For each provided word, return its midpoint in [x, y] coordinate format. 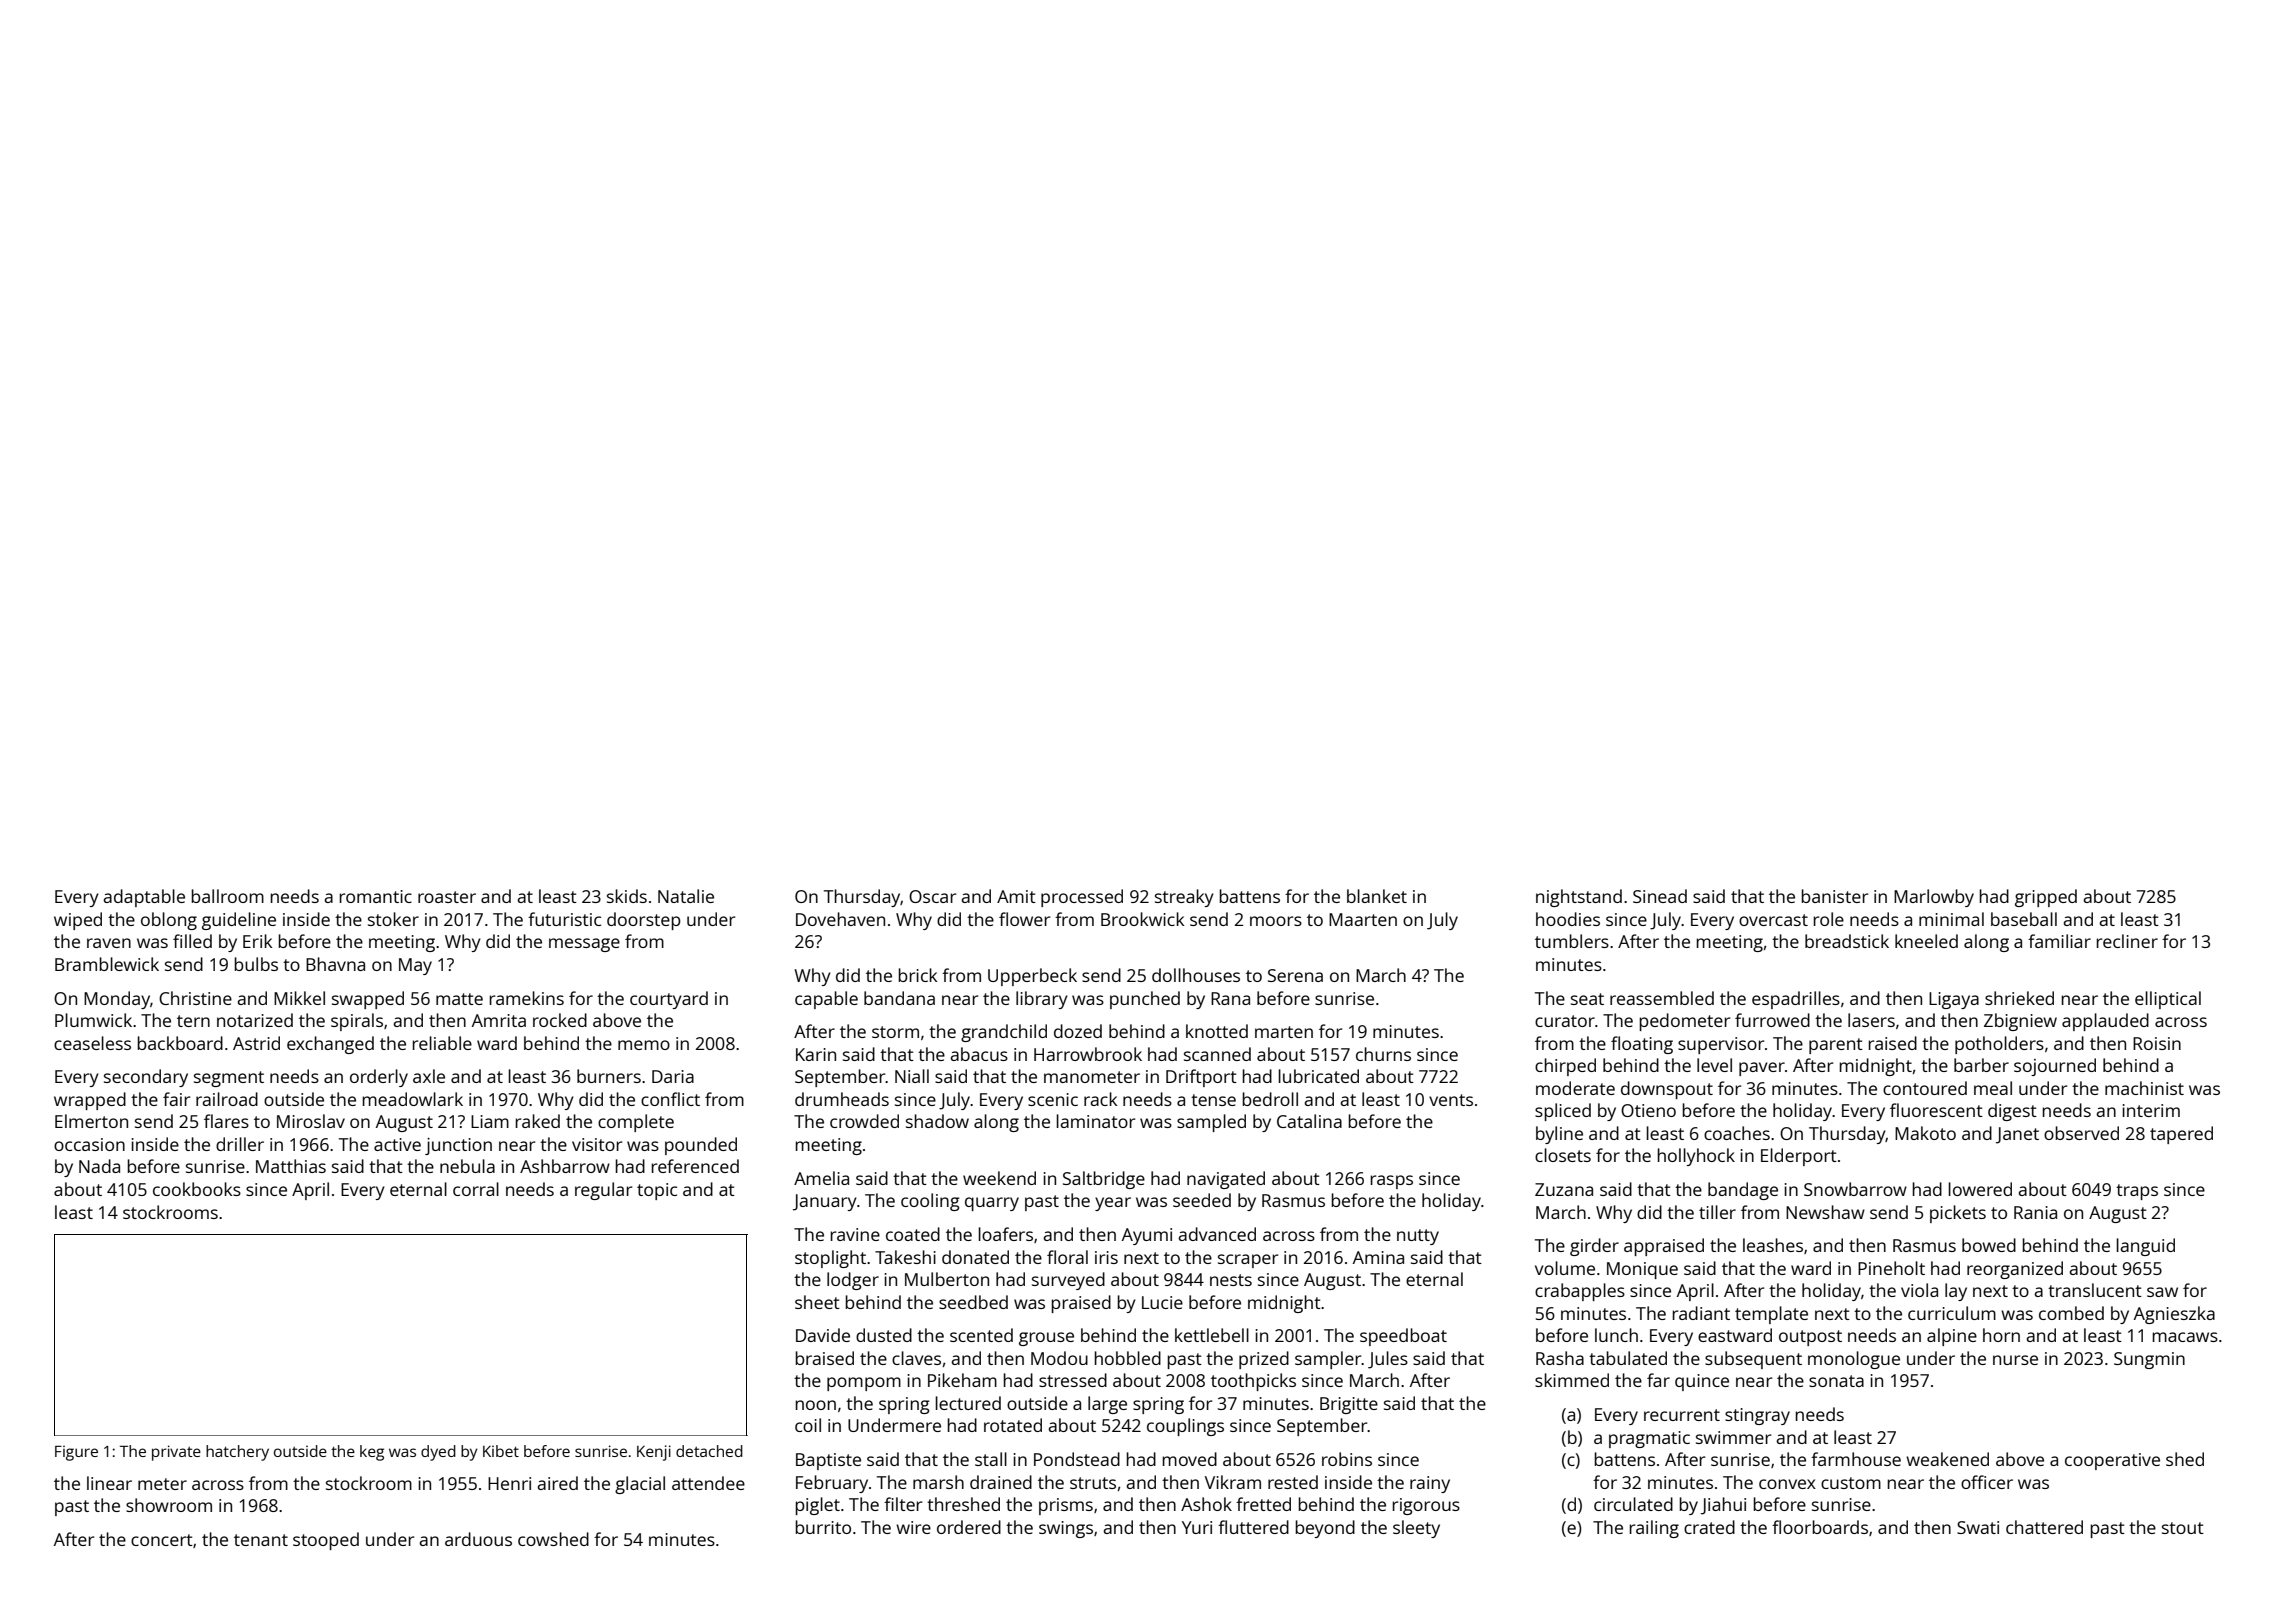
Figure [76, 1453]
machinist [2144, 1088]
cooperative [2112, 1461]
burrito [823, 1527]
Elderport [1799, 1157]
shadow [937, 1121]
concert [162, 1540]
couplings [1185, 1427]
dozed [1078, 1031]
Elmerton [91, 1121]
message [584, 945]
